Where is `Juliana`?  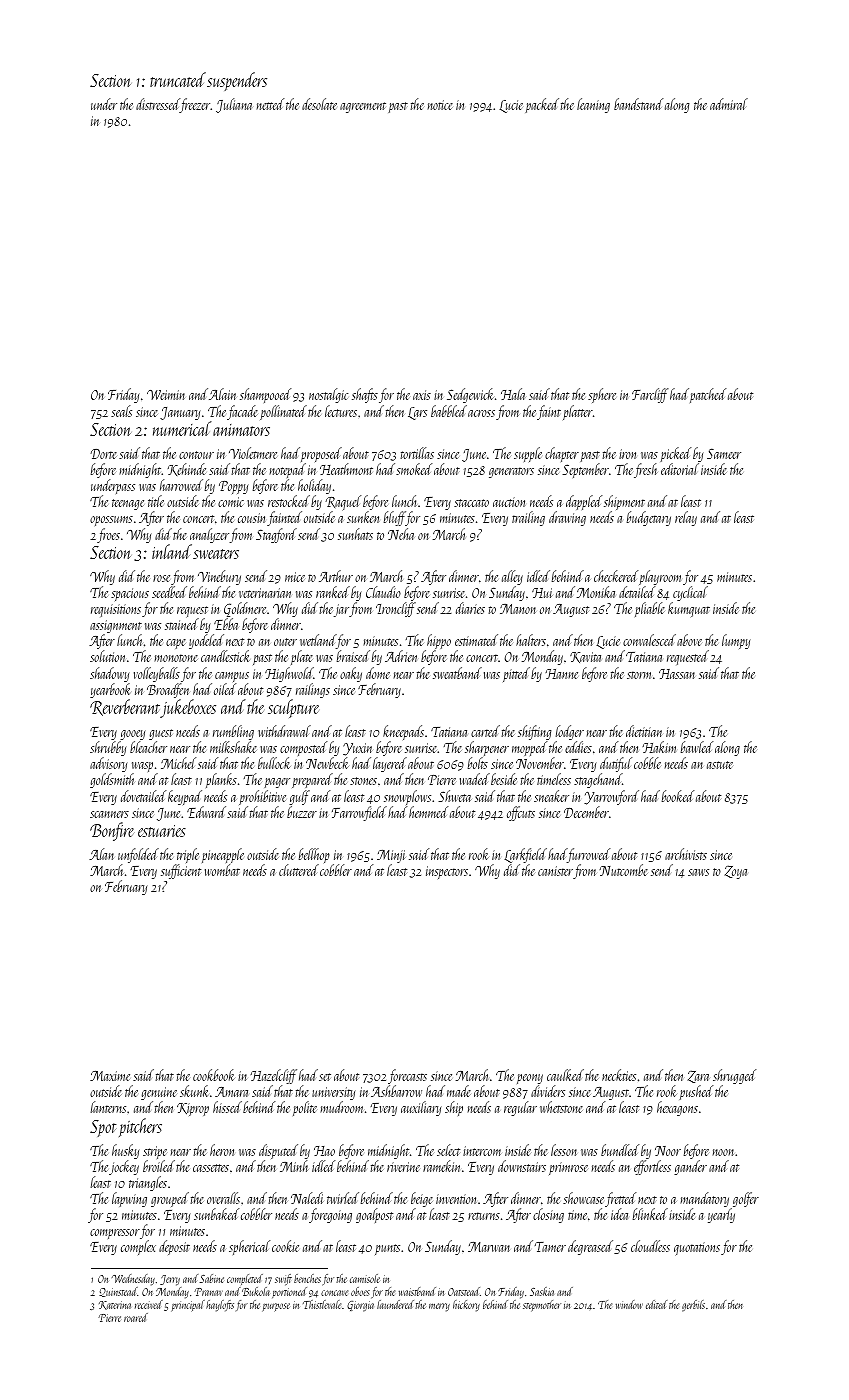
Juliana is located at coordinates (234, 105).
